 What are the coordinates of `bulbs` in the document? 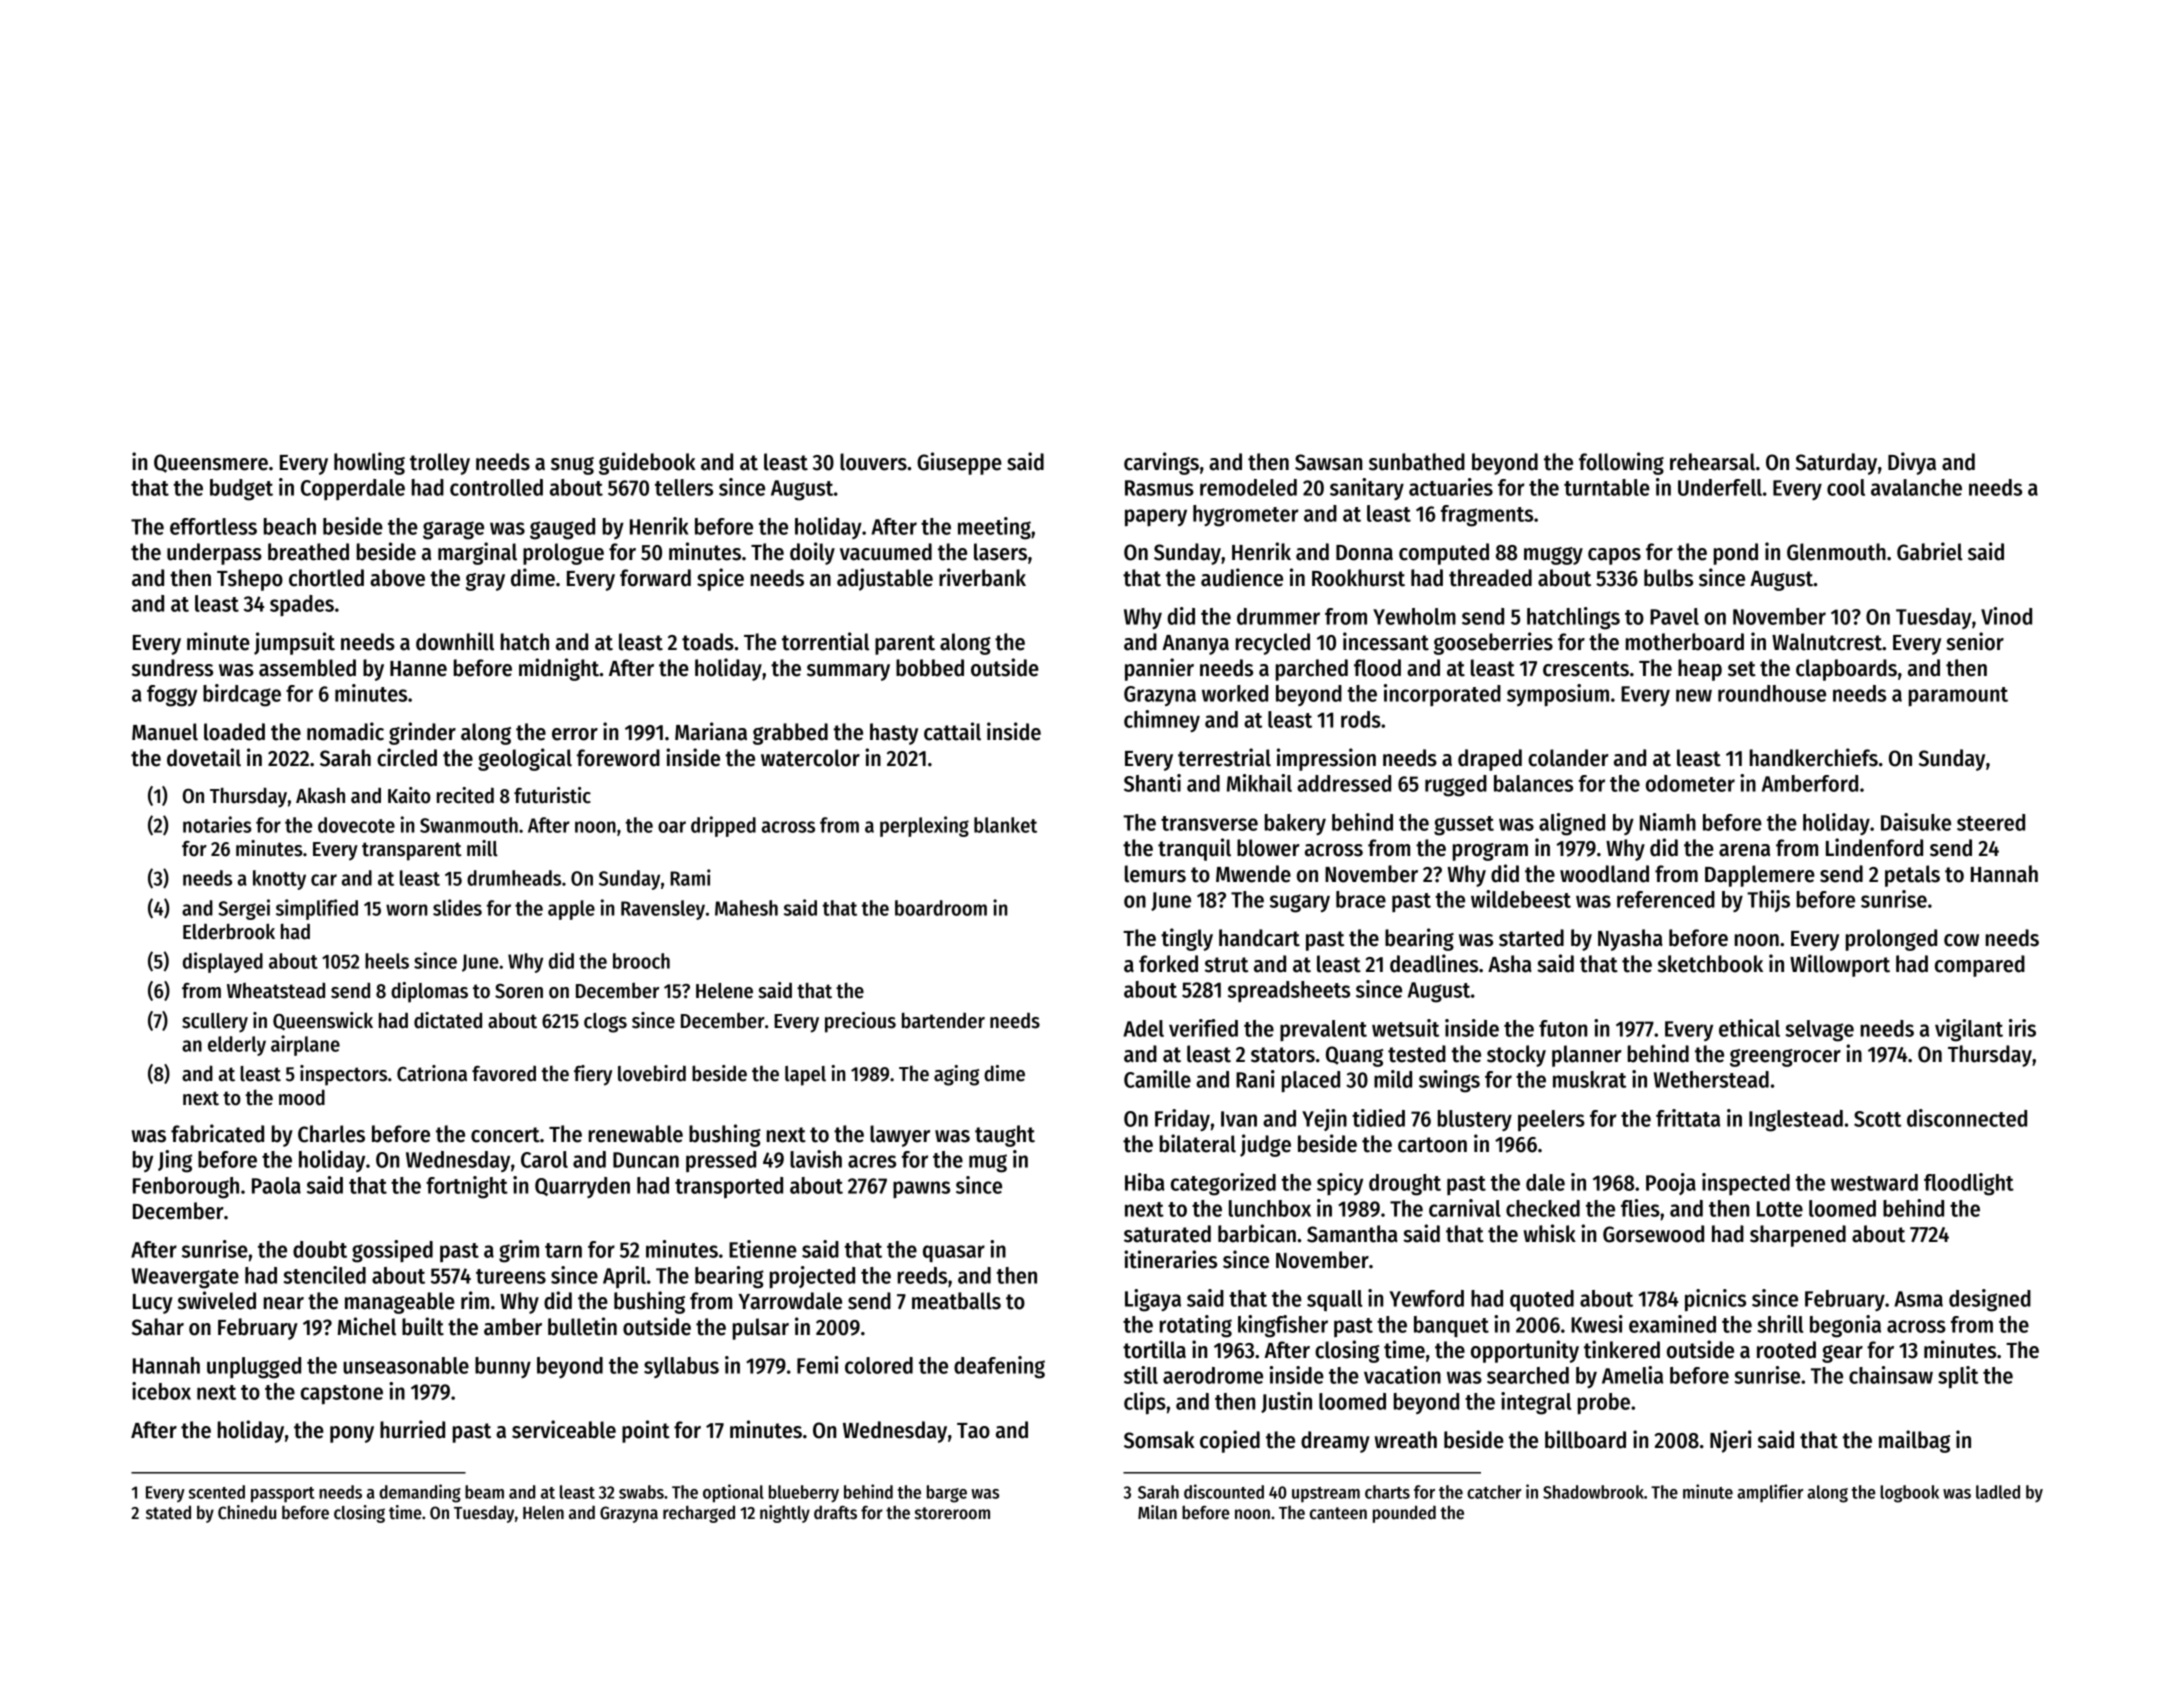 It's located at (1668, 578).
